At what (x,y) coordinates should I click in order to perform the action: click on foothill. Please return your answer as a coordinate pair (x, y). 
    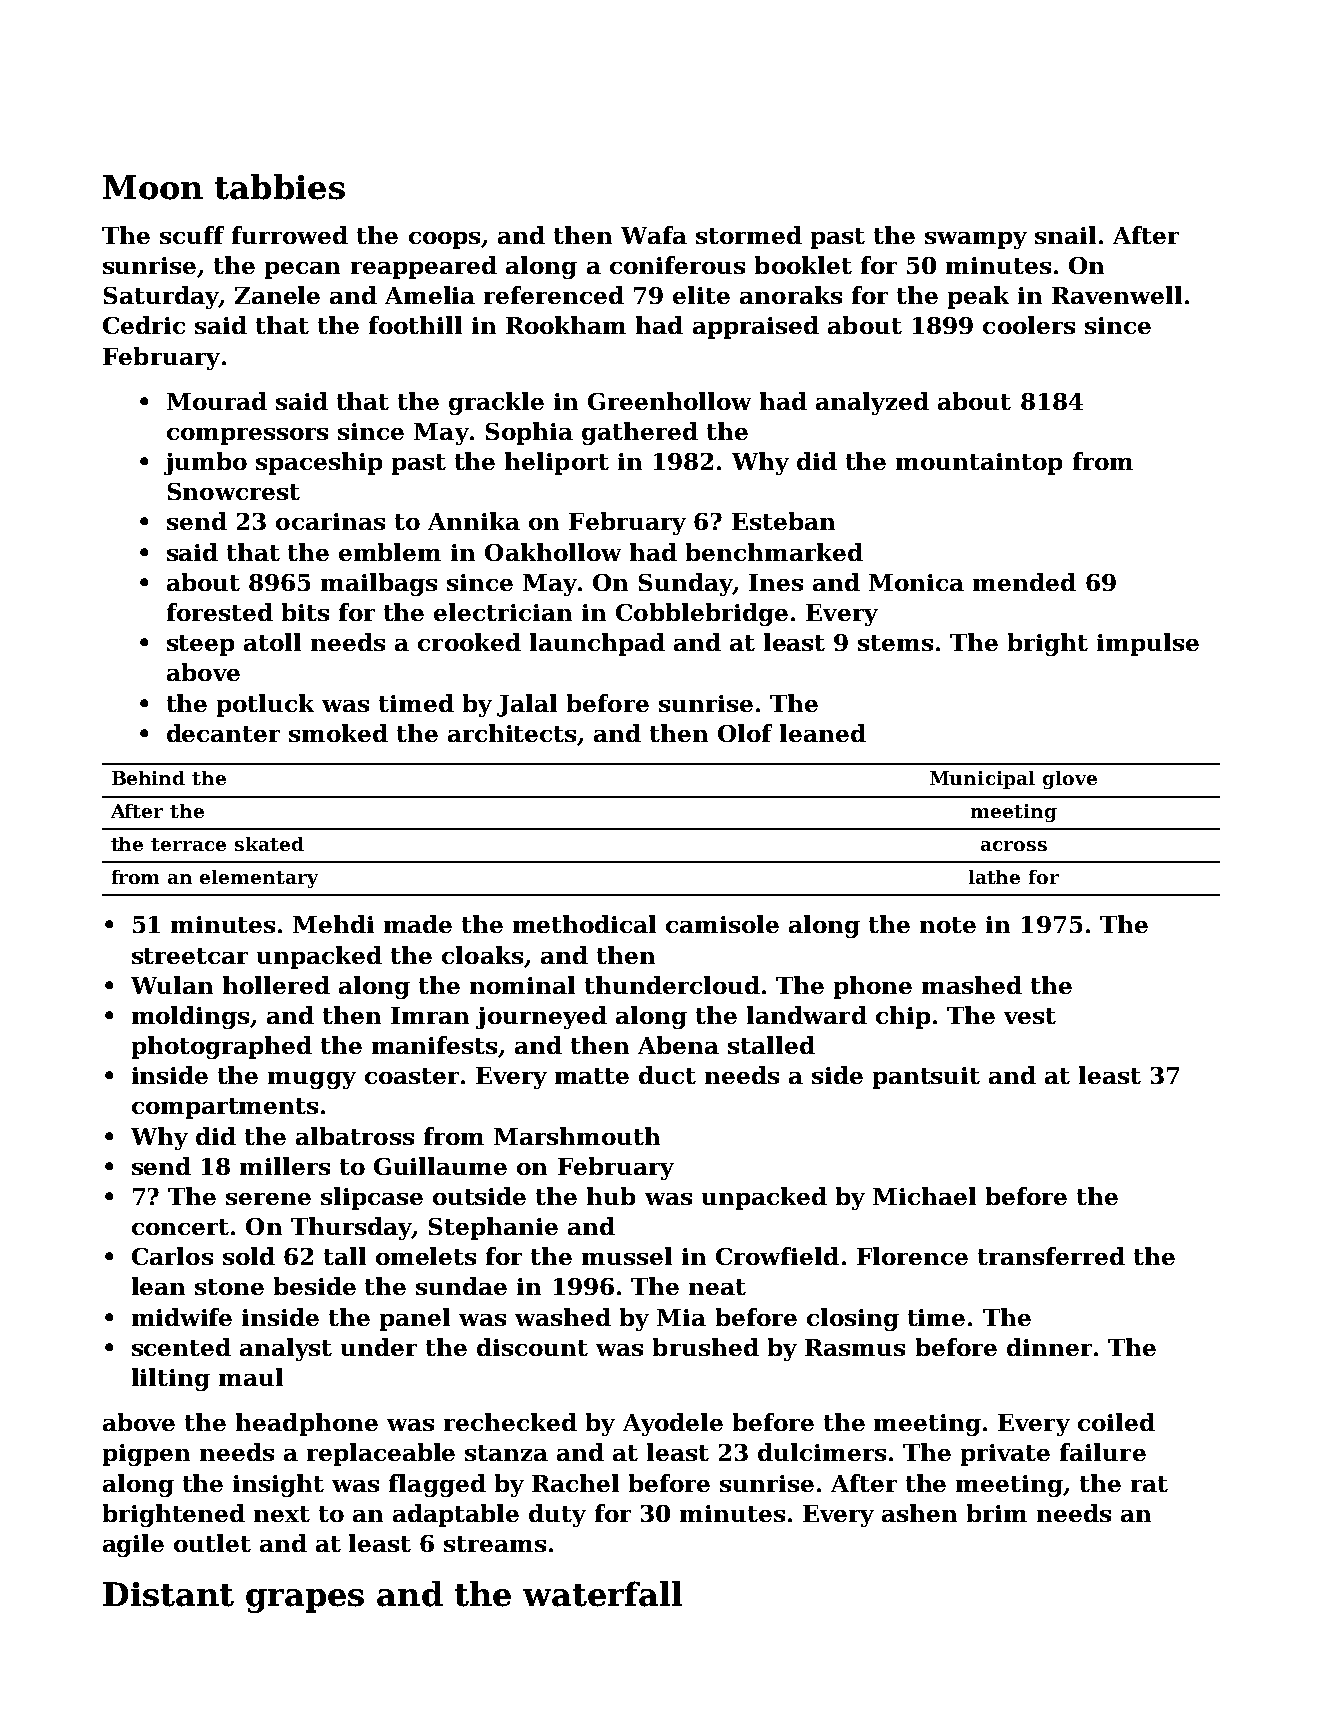
    Looking at the image, I should click on (415, 325).
